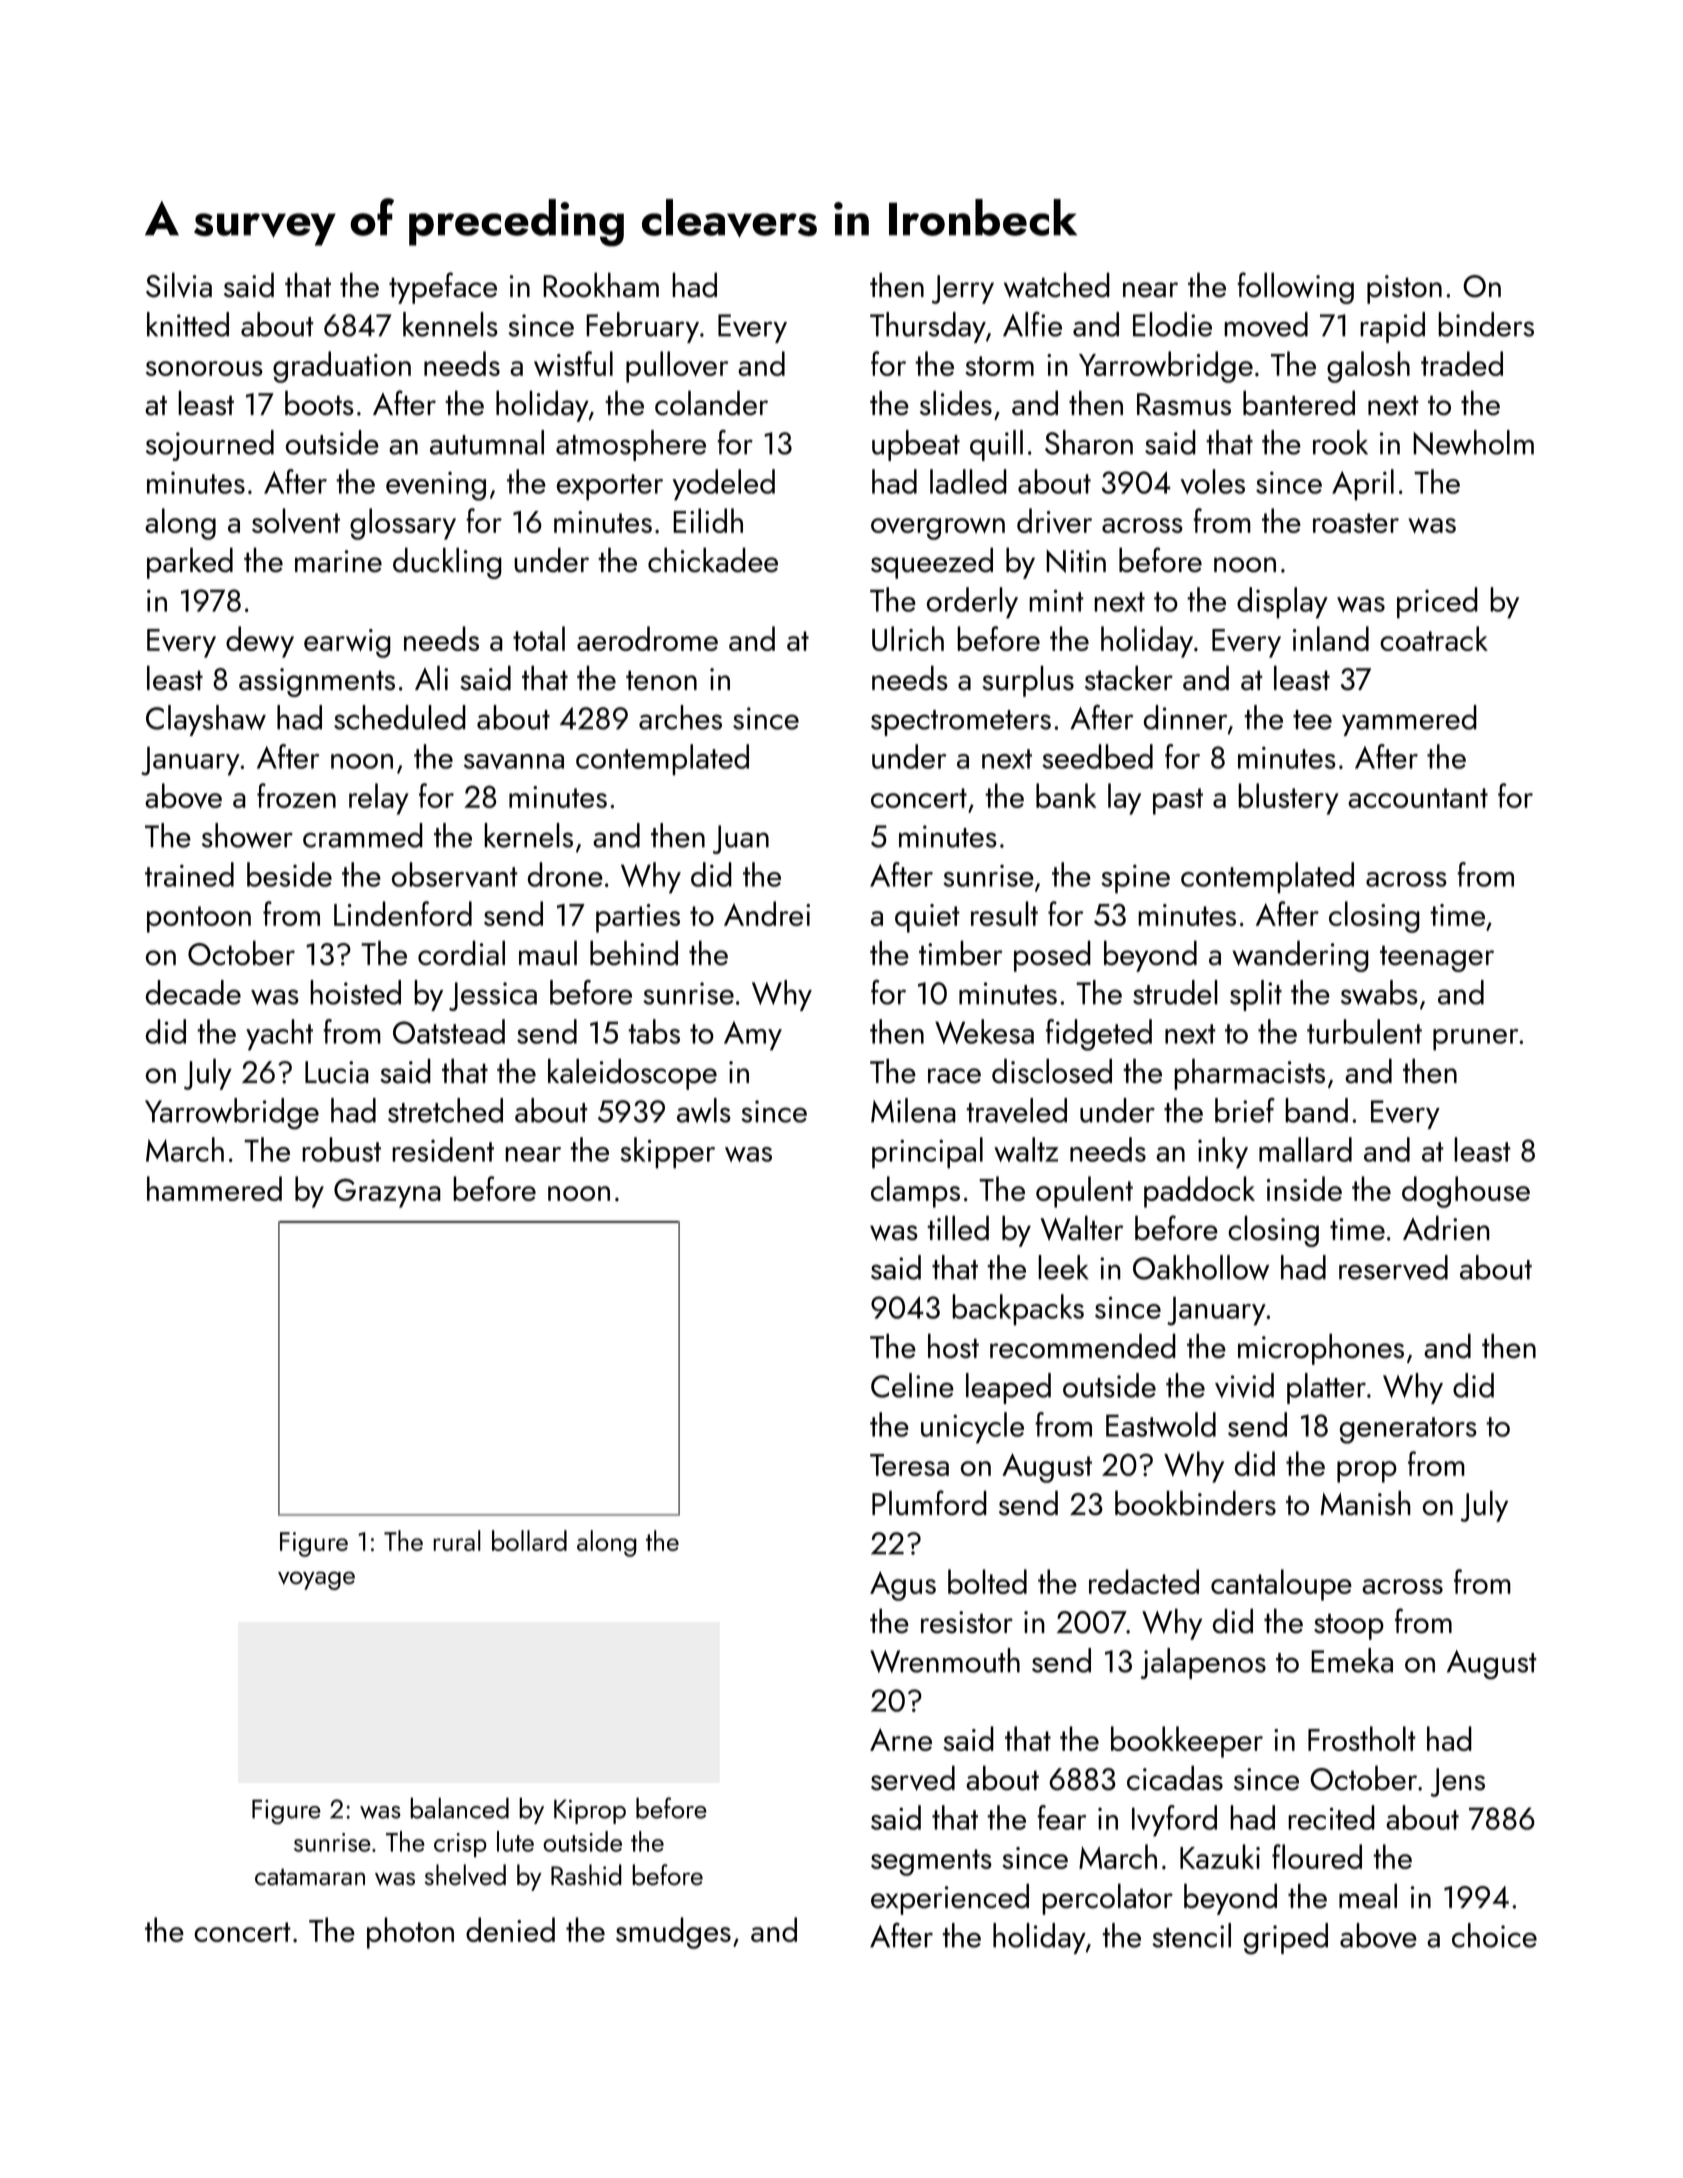 The height and width of the screenshot is (2178, 1683). I want to click on rural, so click(457, 1540).
